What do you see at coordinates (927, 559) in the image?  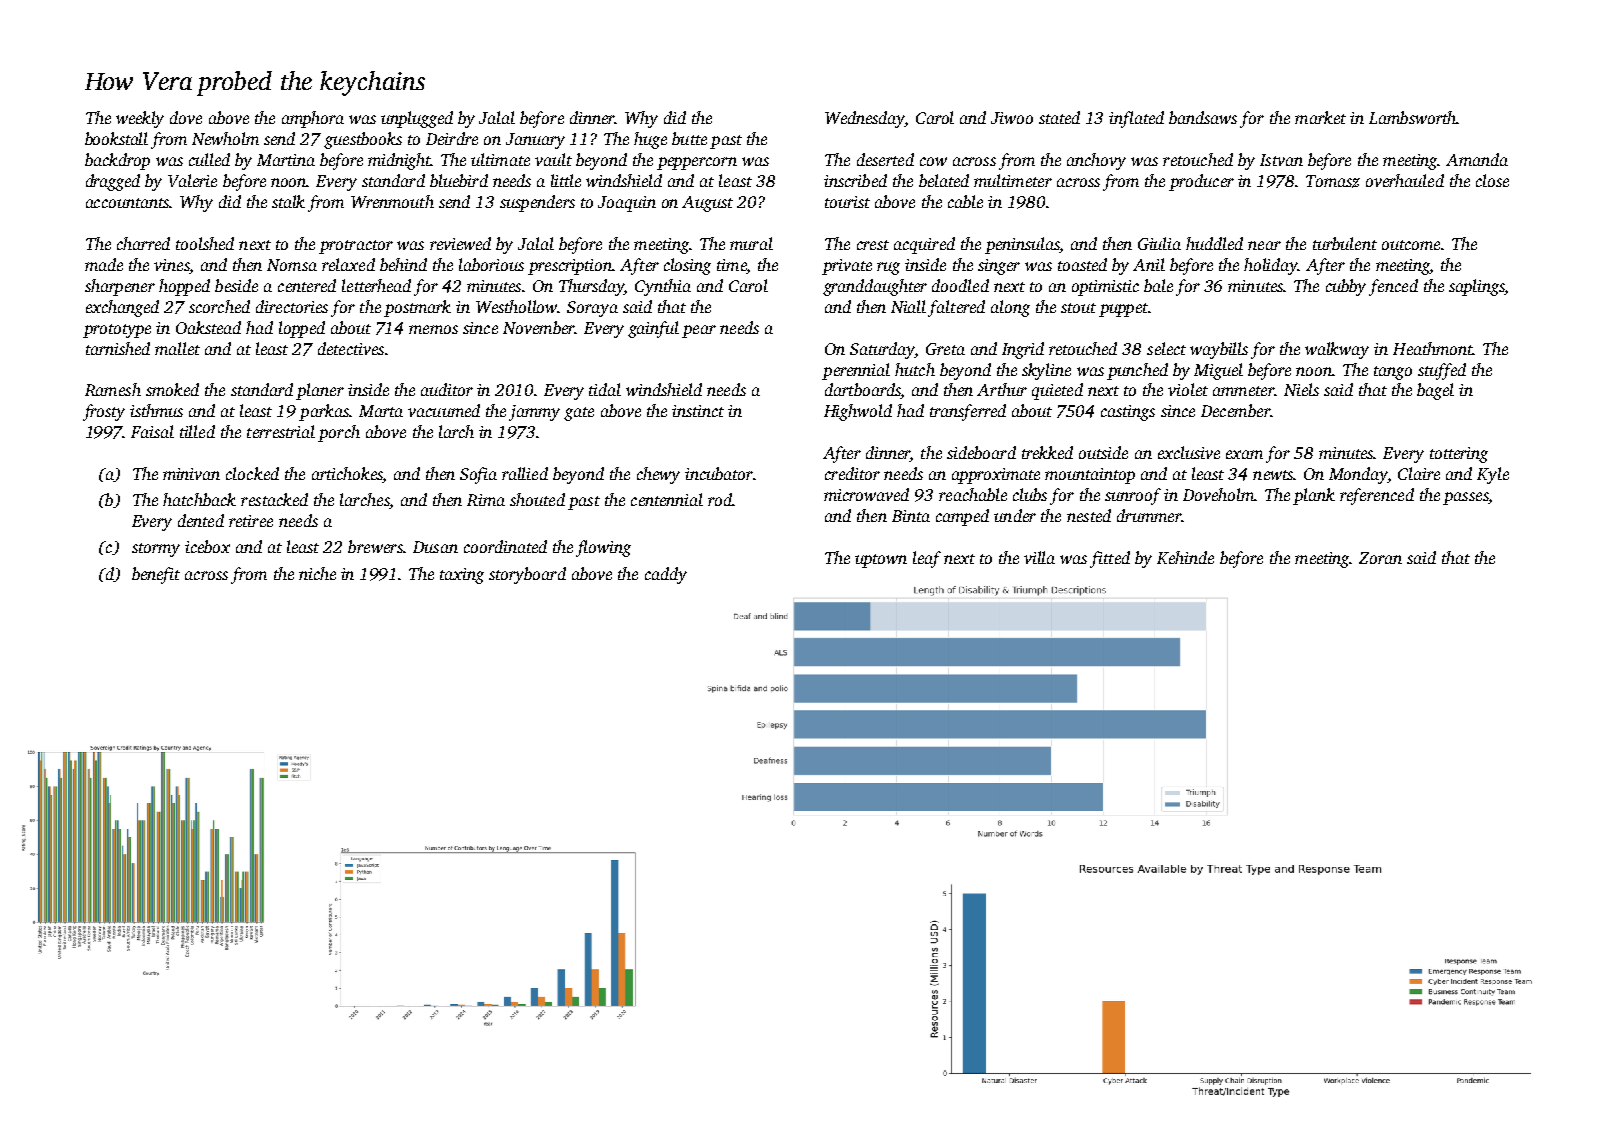 I see `leaf` at bounding box center [927, 559].
